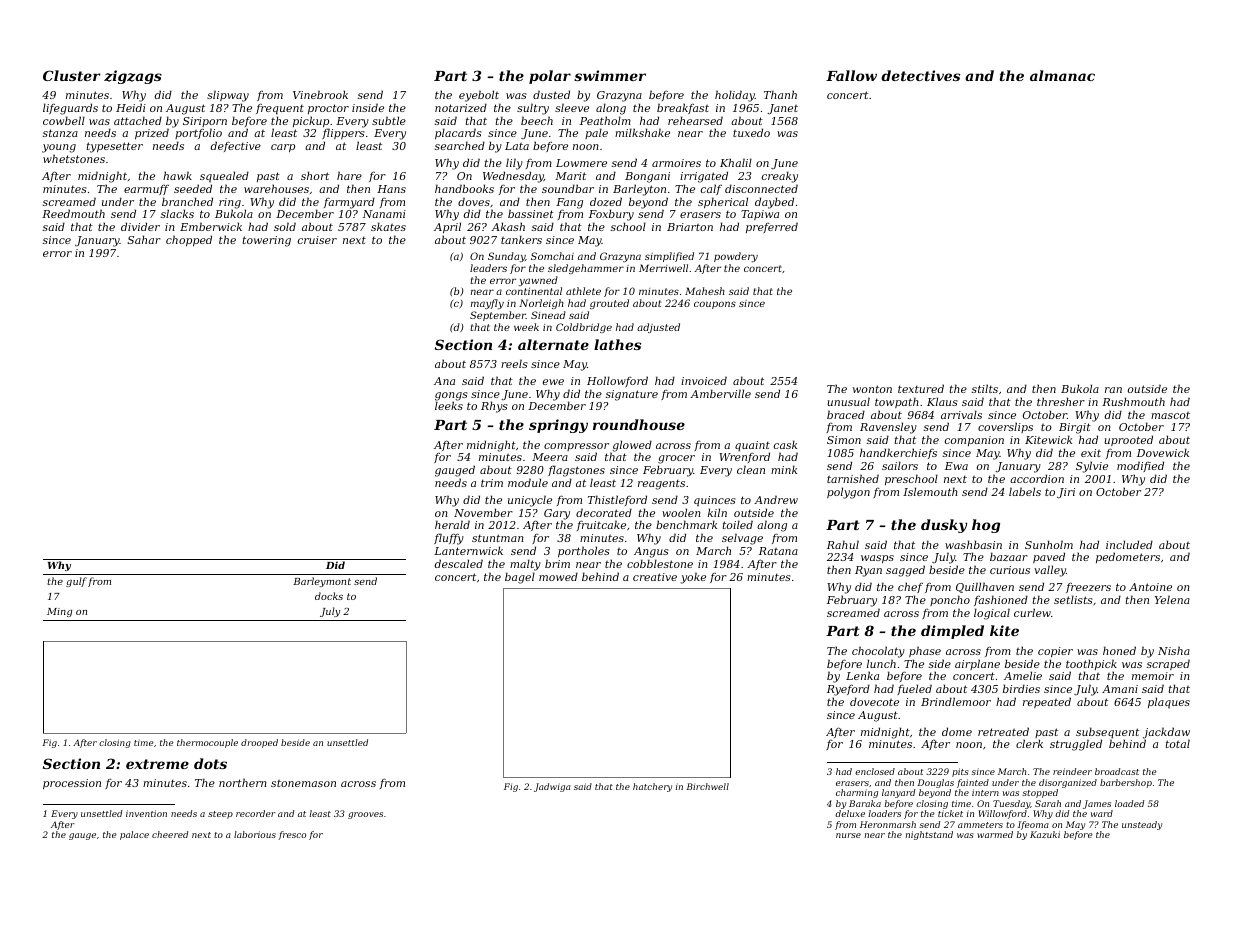 This screenshot has width=1233, height=952. Describe the element at coordinates (1062, 75) in the screenshot. I see `almanac` at that location.
